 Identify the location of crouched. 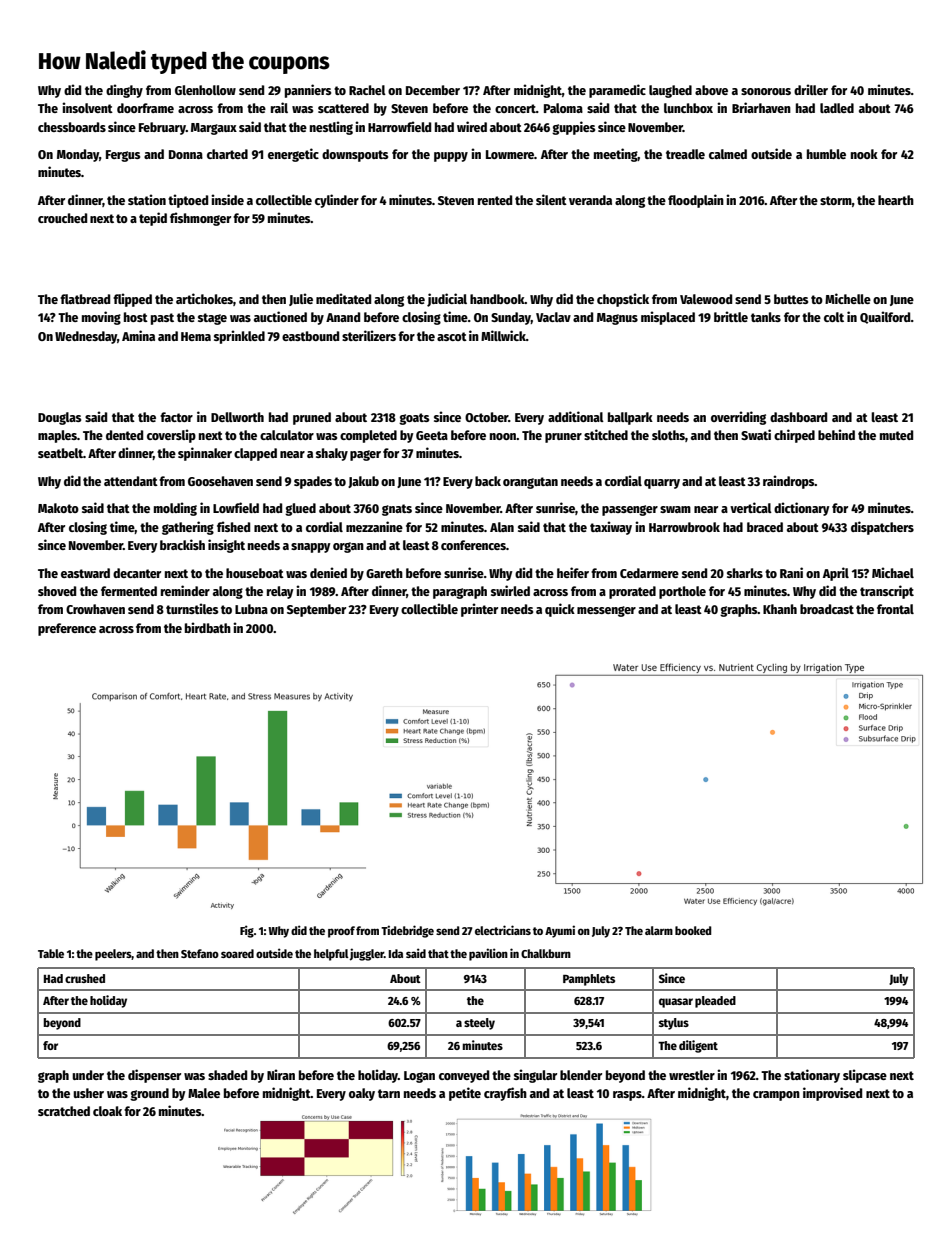
(62, 218).
